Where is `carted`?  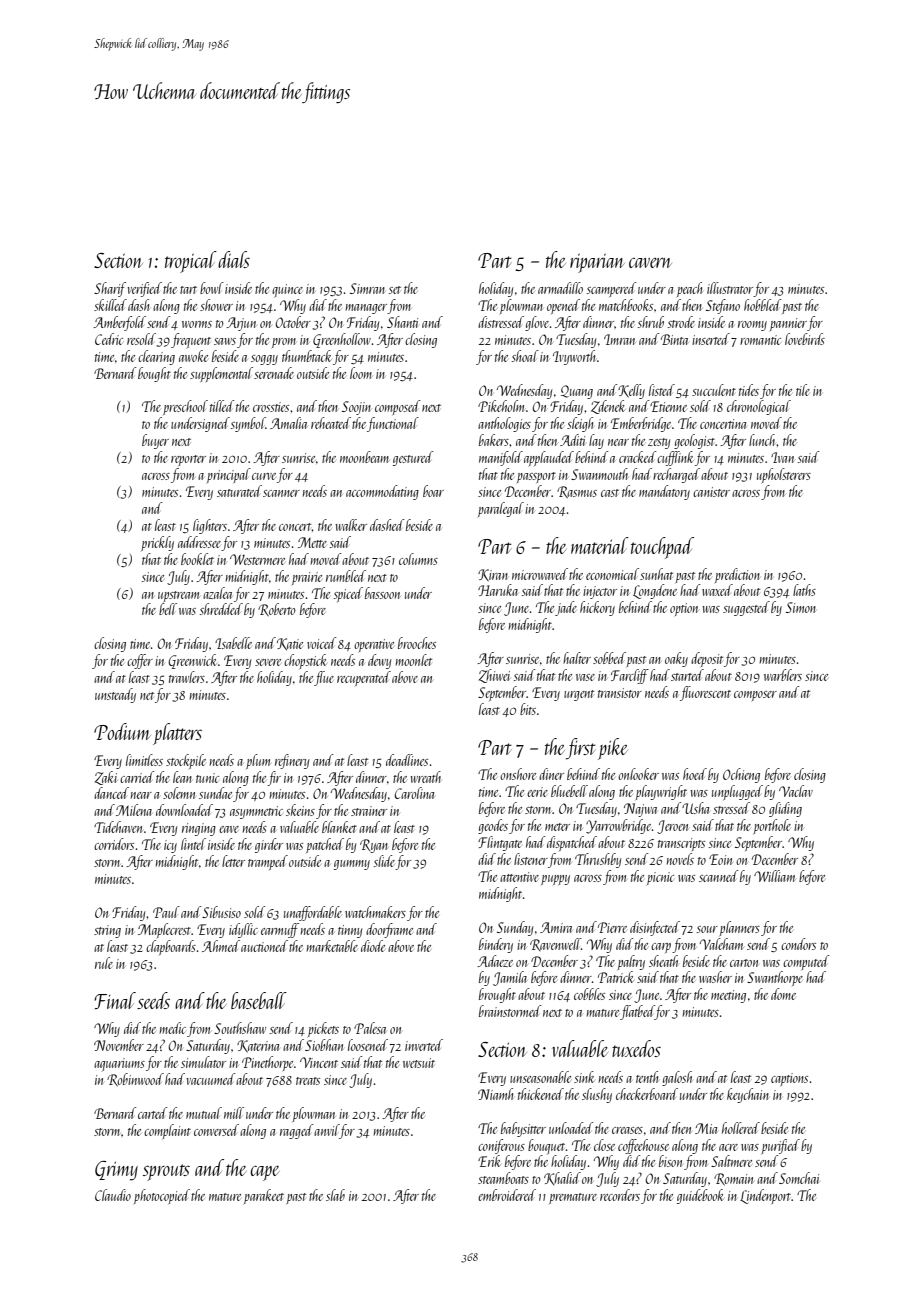
carted is located at coordinates (153, 1113).
